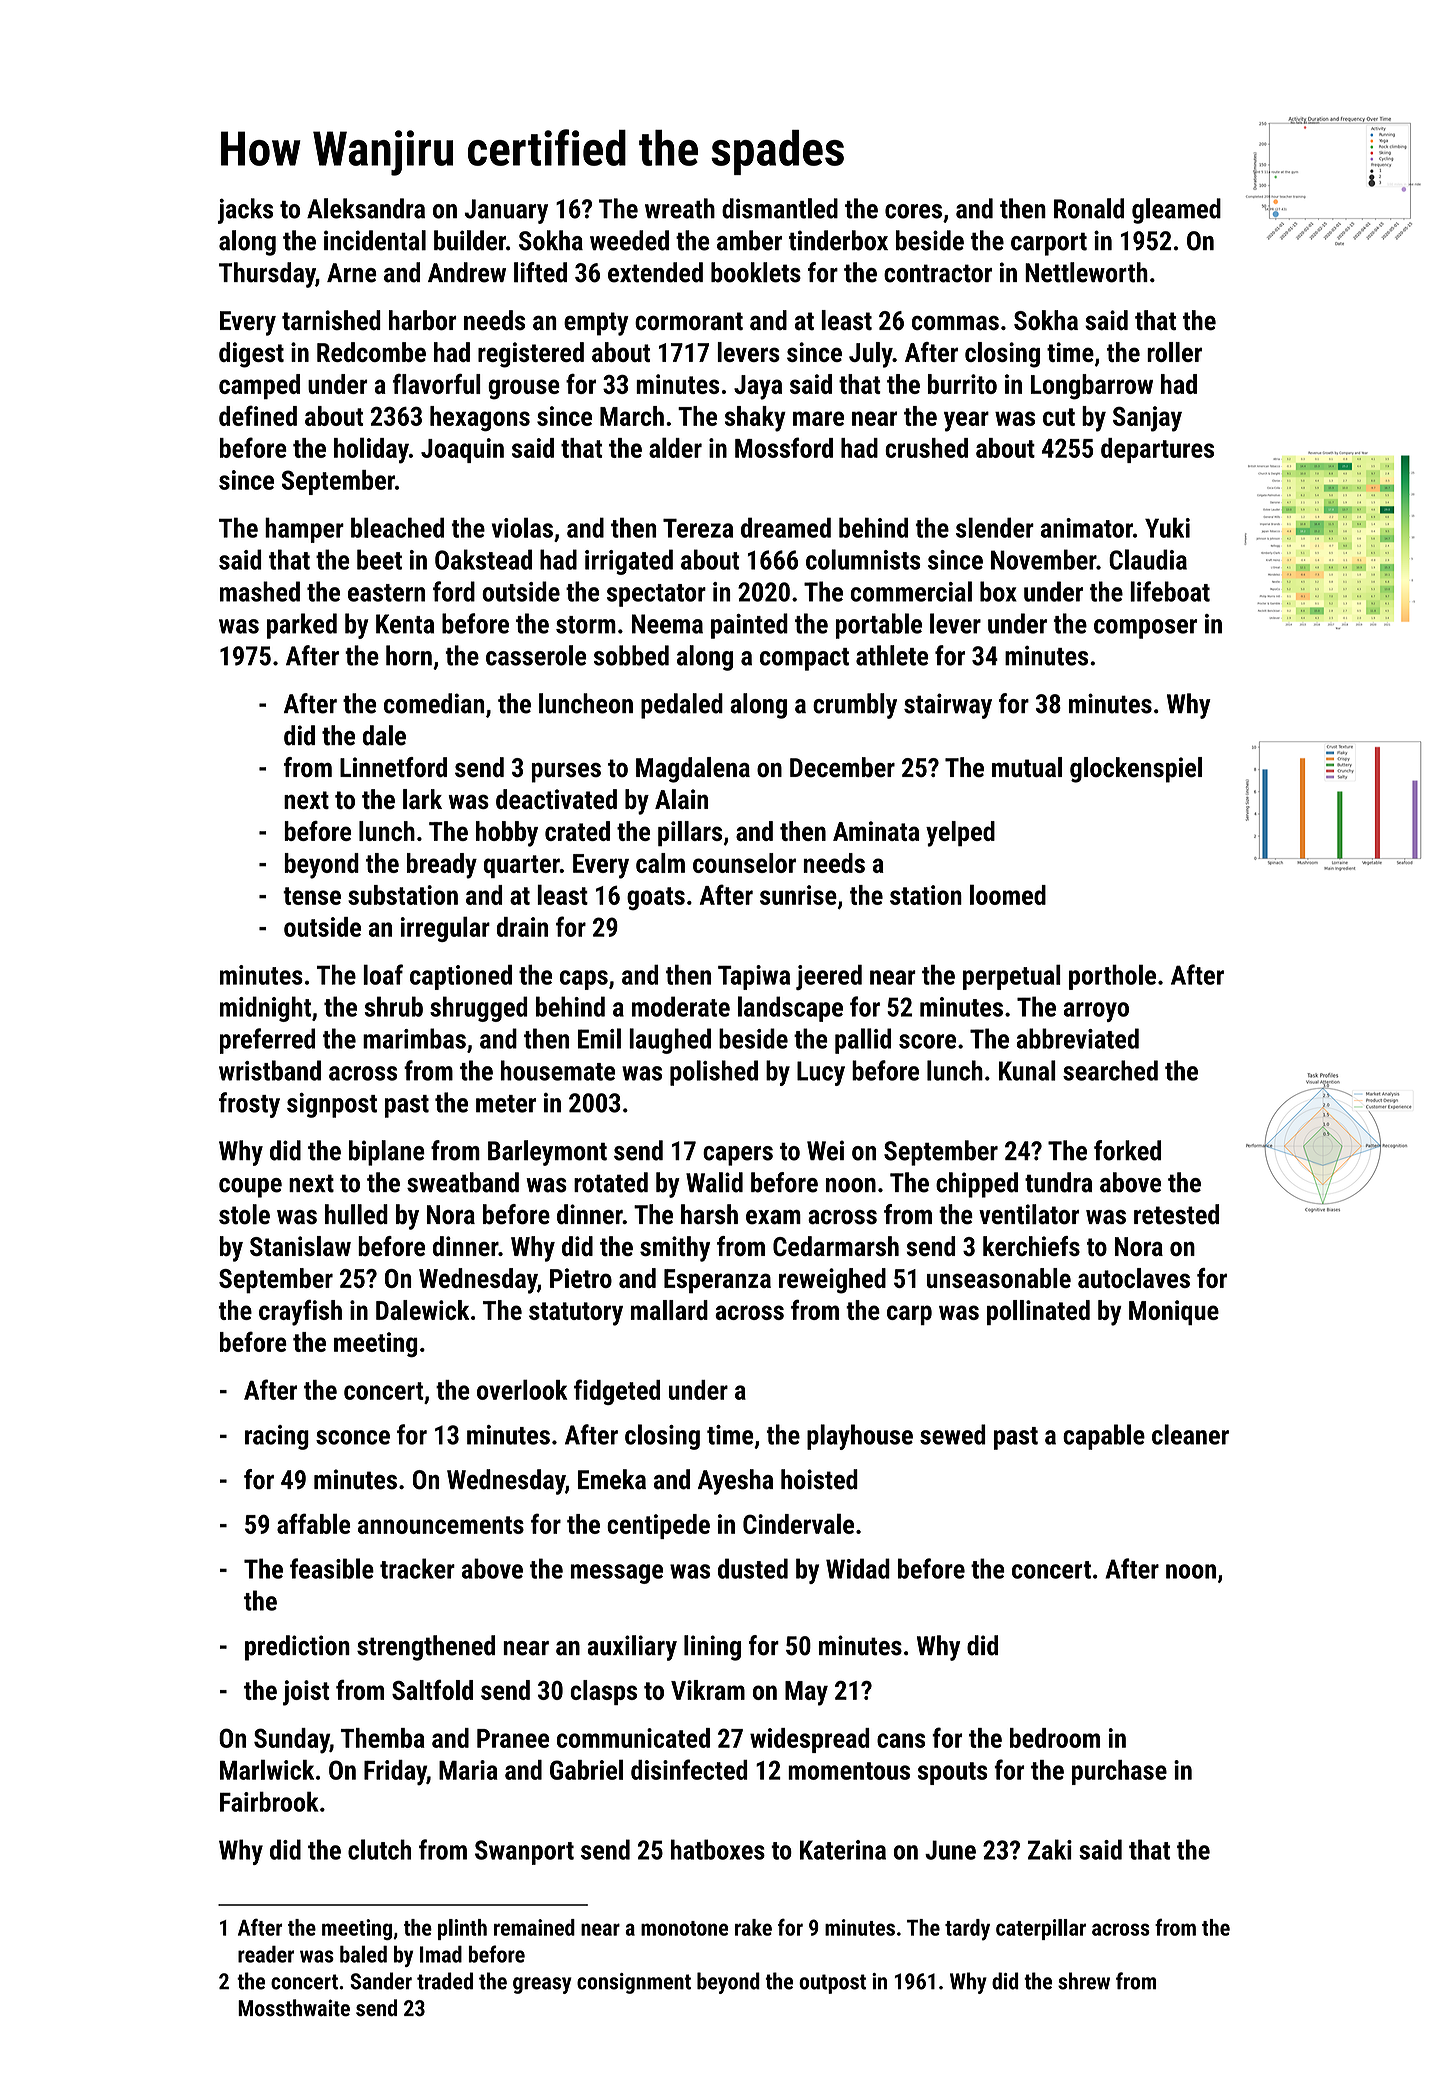  I want to click on tracker, so click(417, 1568).
